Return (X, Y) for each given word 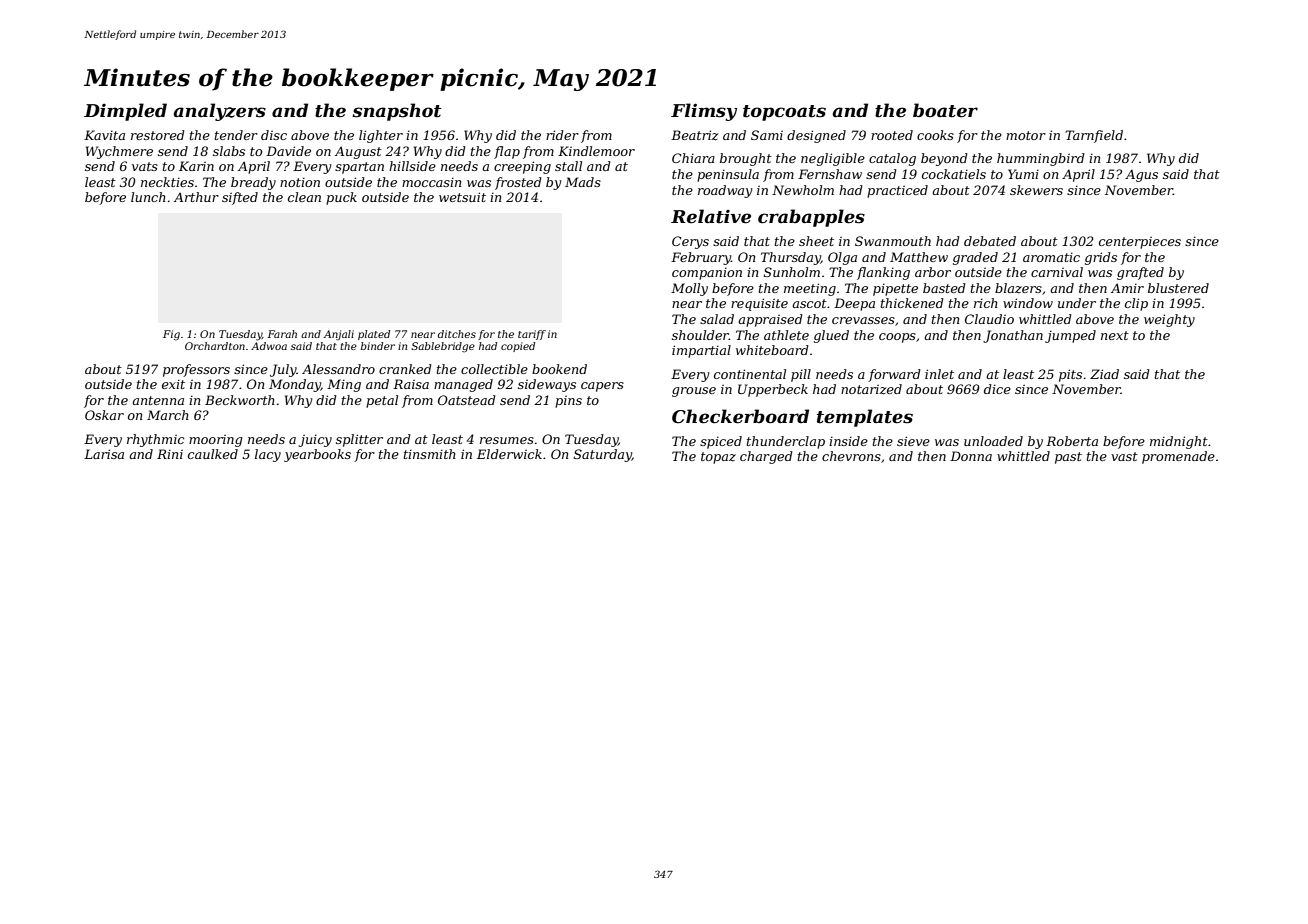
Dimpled (125, 112)
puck (341, 198)
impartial (701, 351)
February (701, 258)
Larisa (104, 454)
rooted (892, 135)
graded (975, 258)
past (1068, 458)
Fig (171, 335)
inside (848, 441)
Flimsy (704, 112)
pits (1070, 375)
